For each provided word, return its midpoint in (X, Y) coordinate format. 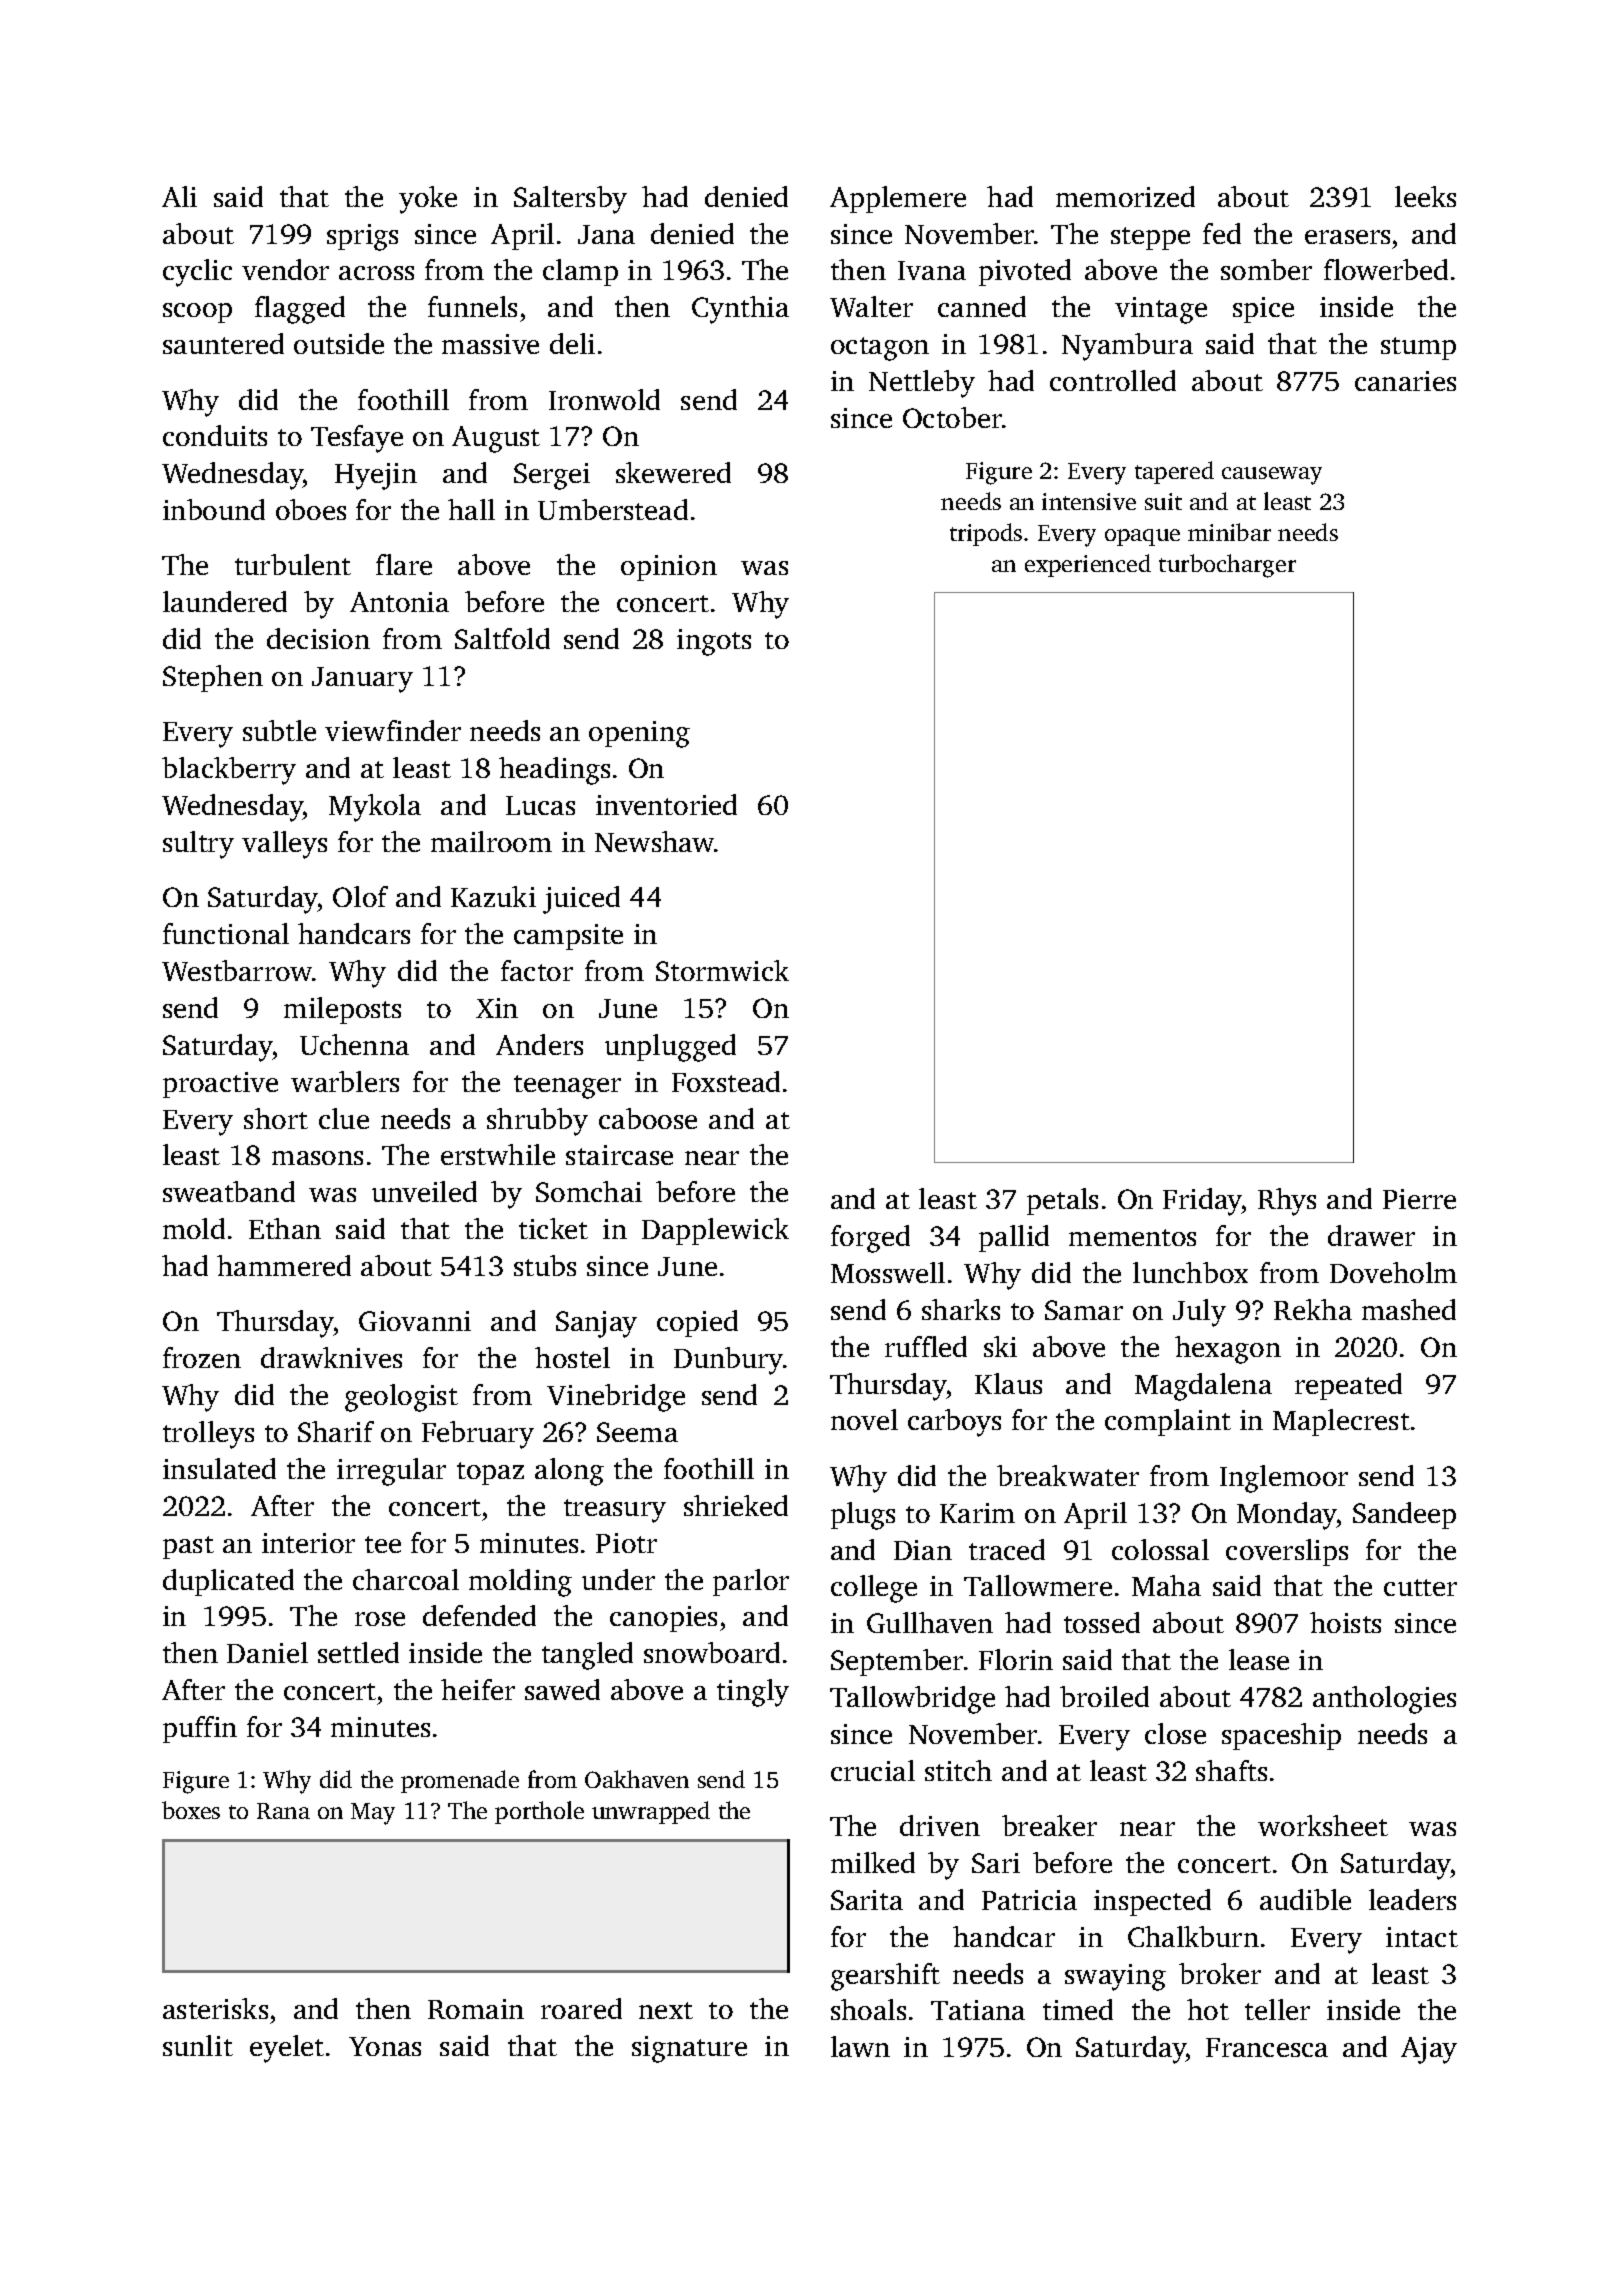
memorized (1125, 196)
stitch (958, 1770)
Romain (476, 2009)
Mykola (375, 808)
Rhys (1287, 1202)
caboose (648, 1118)
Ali (179, 196)
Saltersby (570, 200)
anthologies (1384, 1700)
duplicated (228, 1582)
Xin (497, 1008)
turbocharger (1227, 566)
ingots (714, 642)
